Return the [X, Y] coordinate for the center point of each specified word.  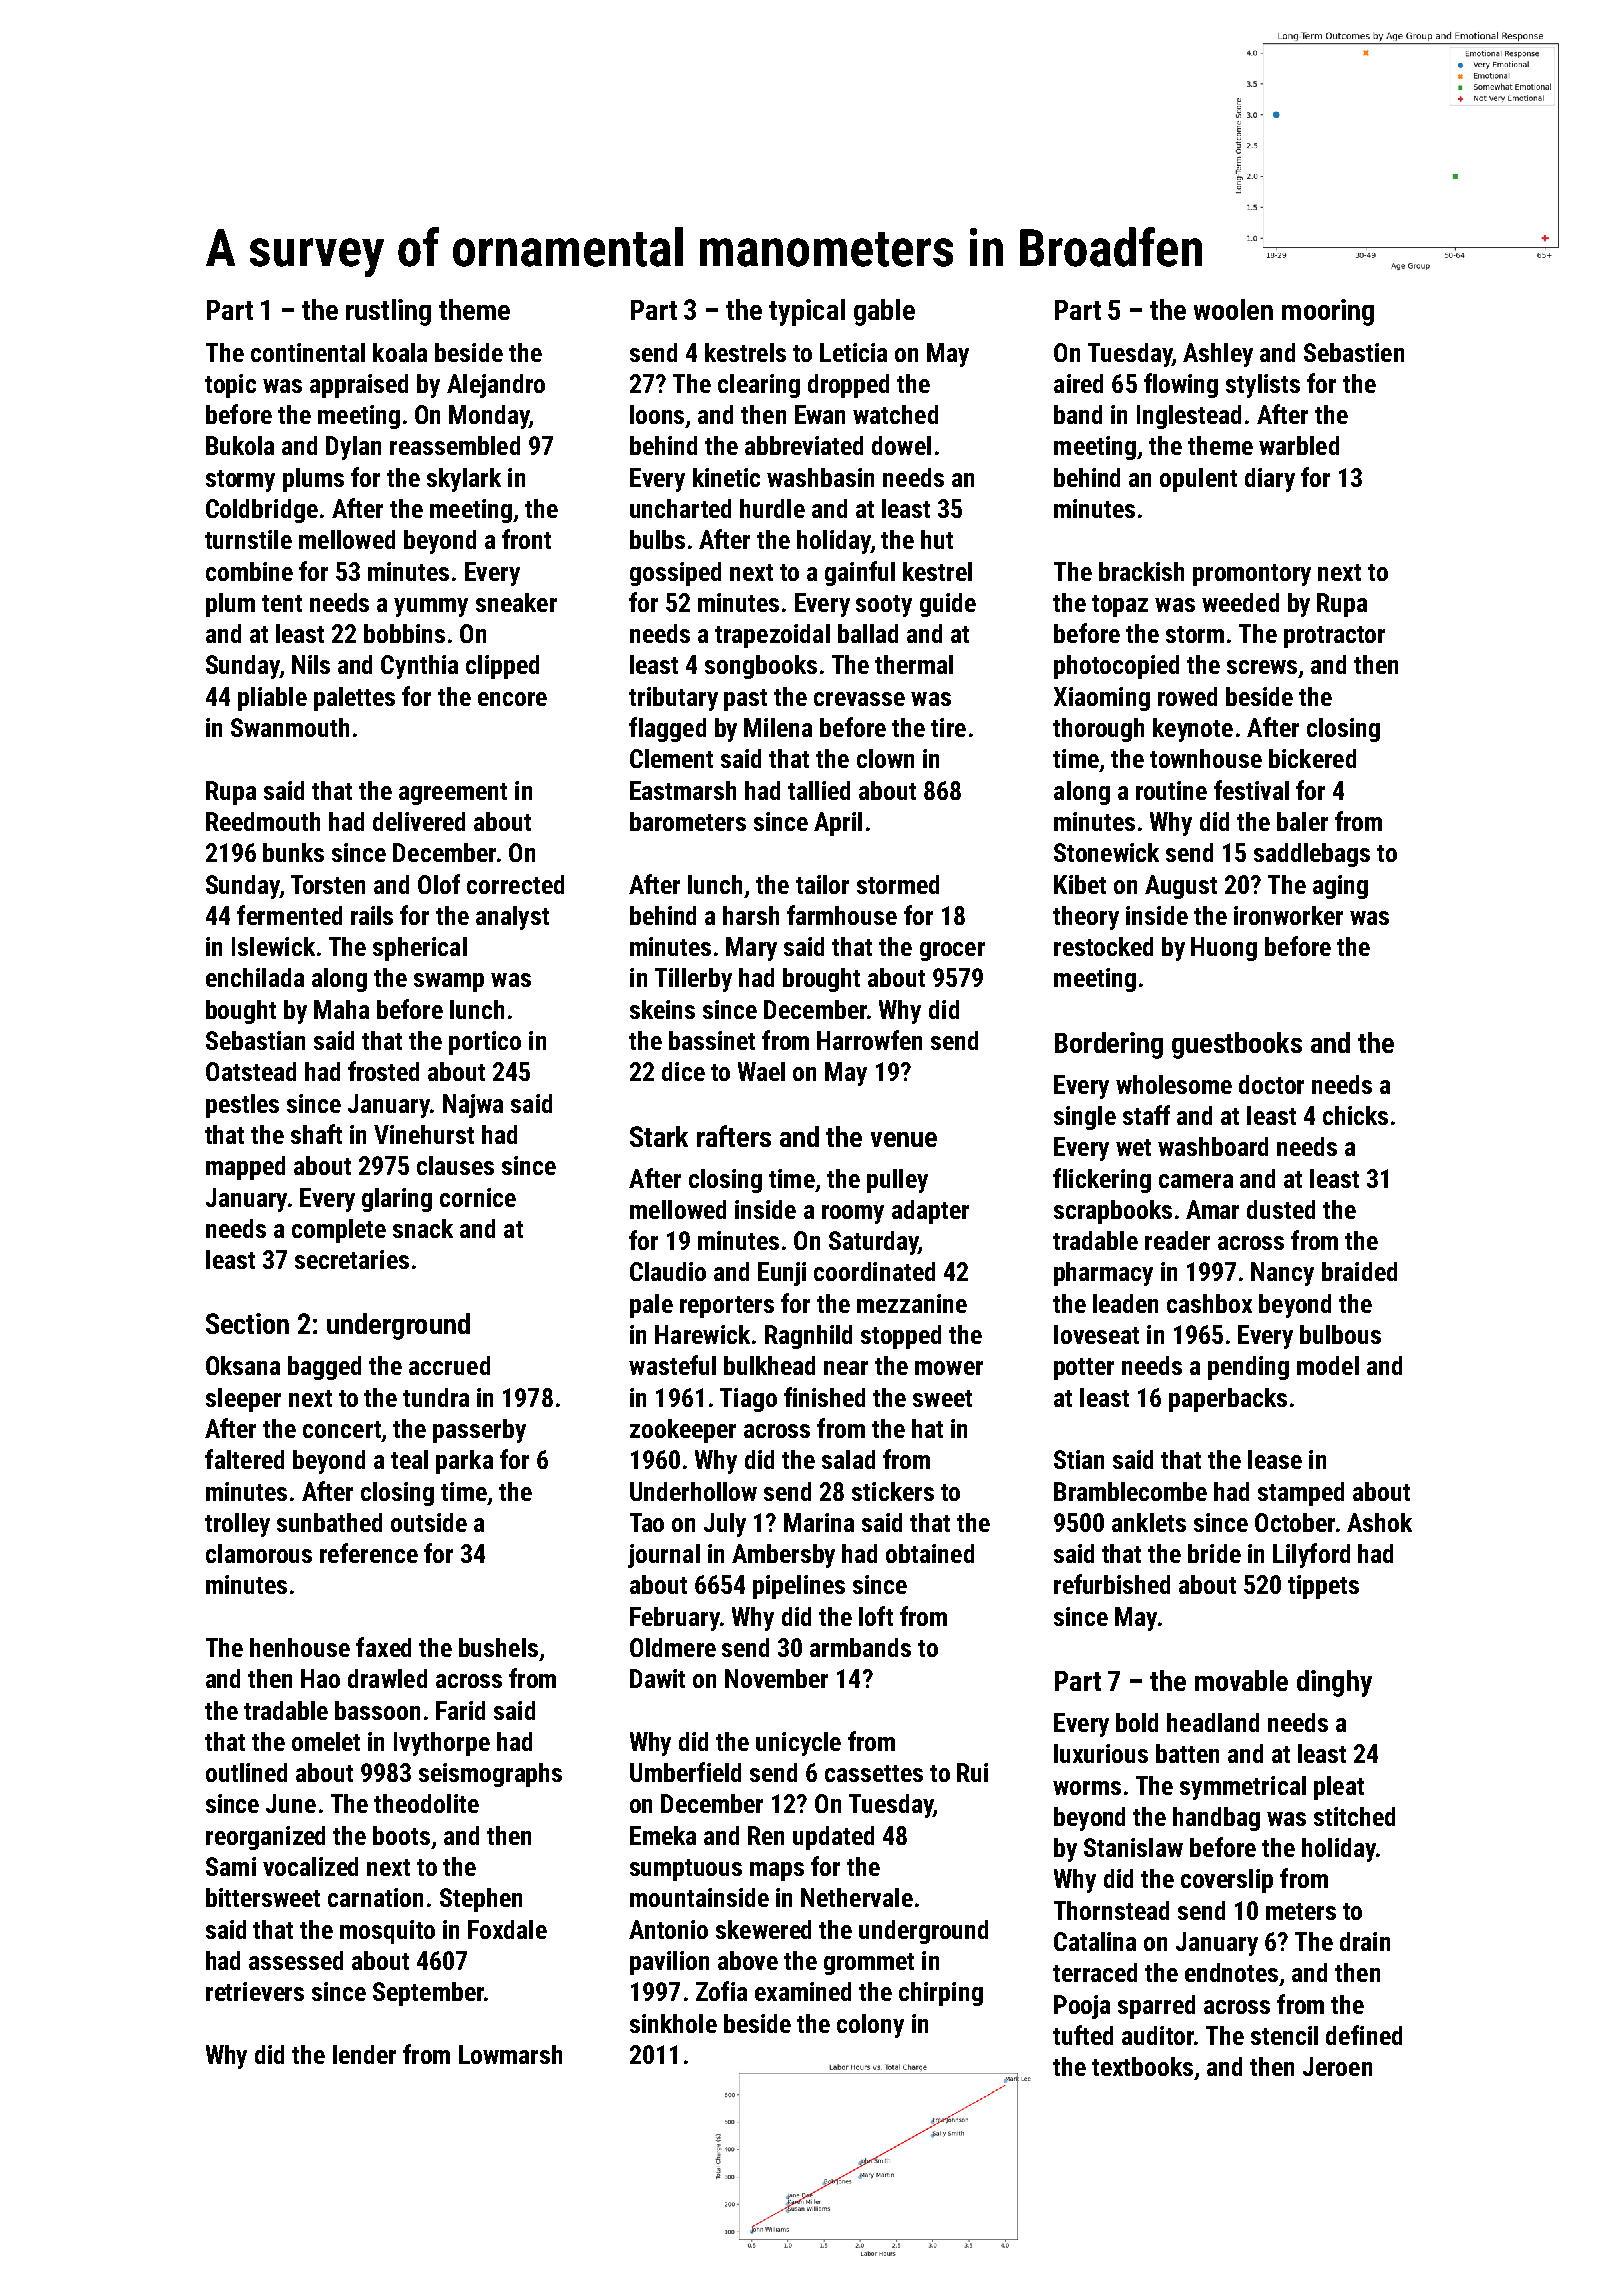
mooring [1328, 312]
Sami [231, 1866]
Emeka [663, 1835]
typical [807, 312]
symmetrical [1243, 1788]
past [745, 700]
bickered [1312, 758]
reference [369, 1553]
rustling [388, 312]
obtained [930, 1553]
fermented [289, 915]
